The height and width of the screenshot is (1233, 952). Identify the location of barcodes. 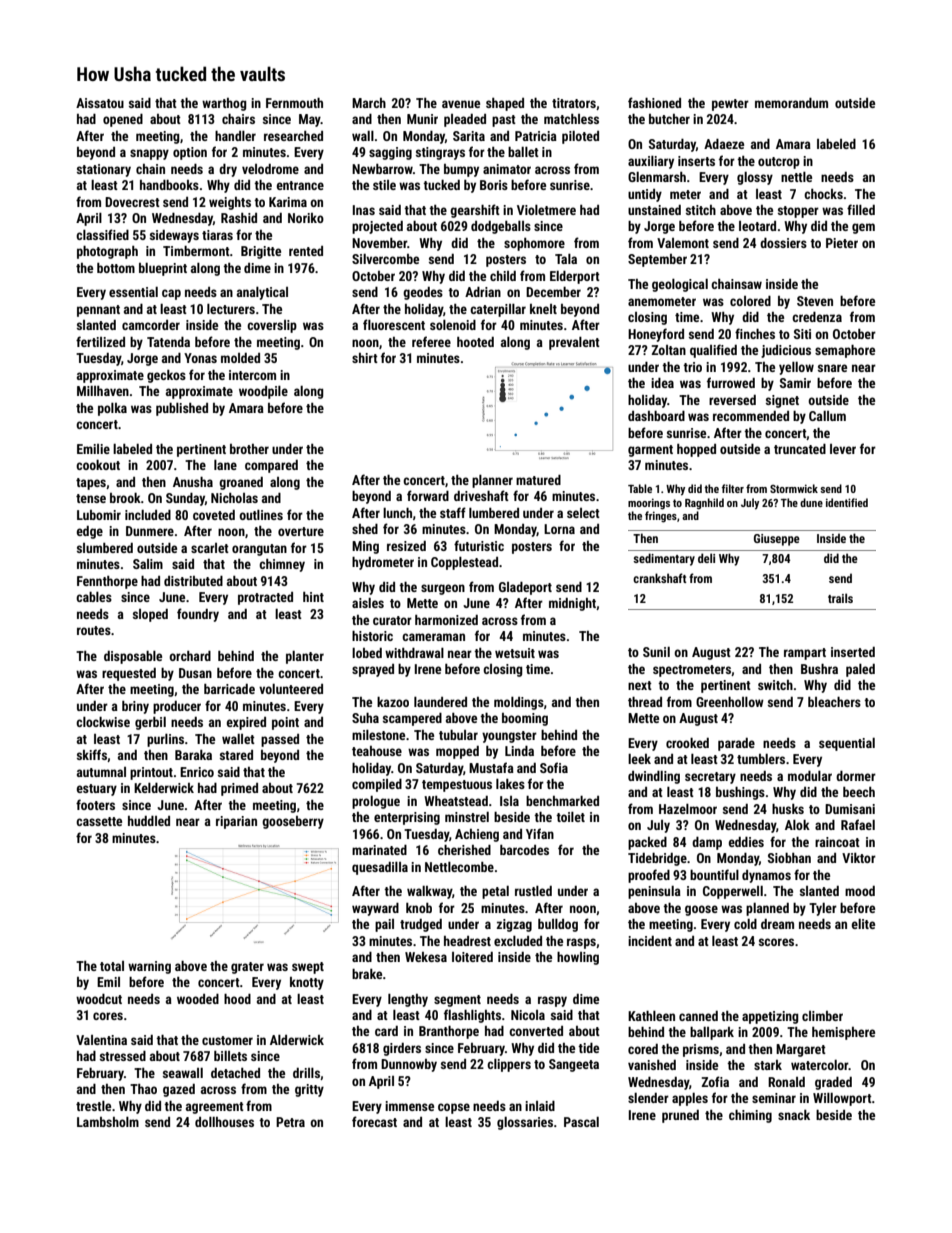
(524, 850).
